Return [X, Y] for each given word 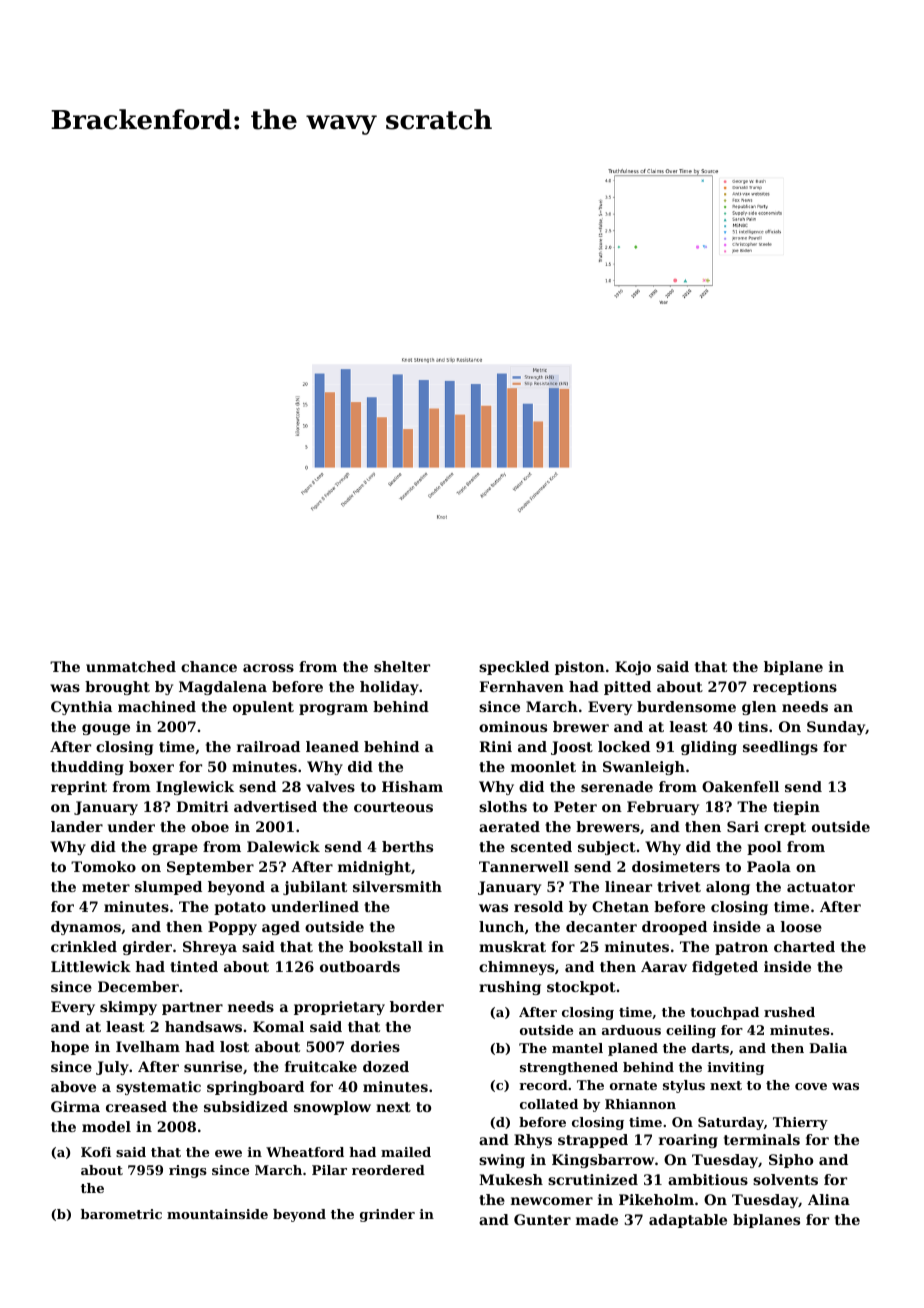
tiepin [796, 808]
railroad [268, 746]
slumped [168, 888]
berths [407, 846]
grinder [387, 1215]
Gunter [542, 1219]
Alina [829, 1199]
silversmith [397, 886]
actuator [821, 887]
